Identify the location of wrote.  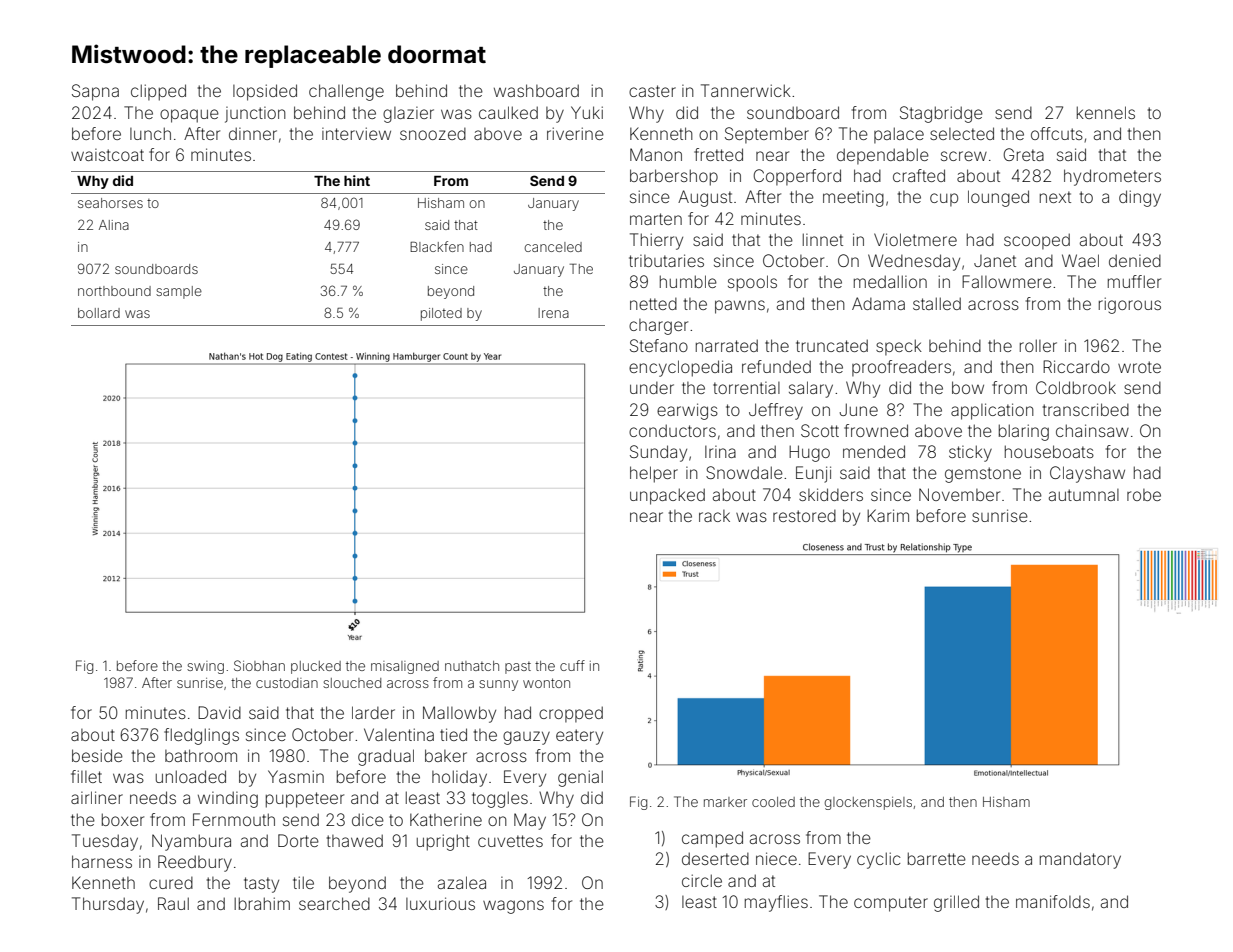
(1139, 367).
